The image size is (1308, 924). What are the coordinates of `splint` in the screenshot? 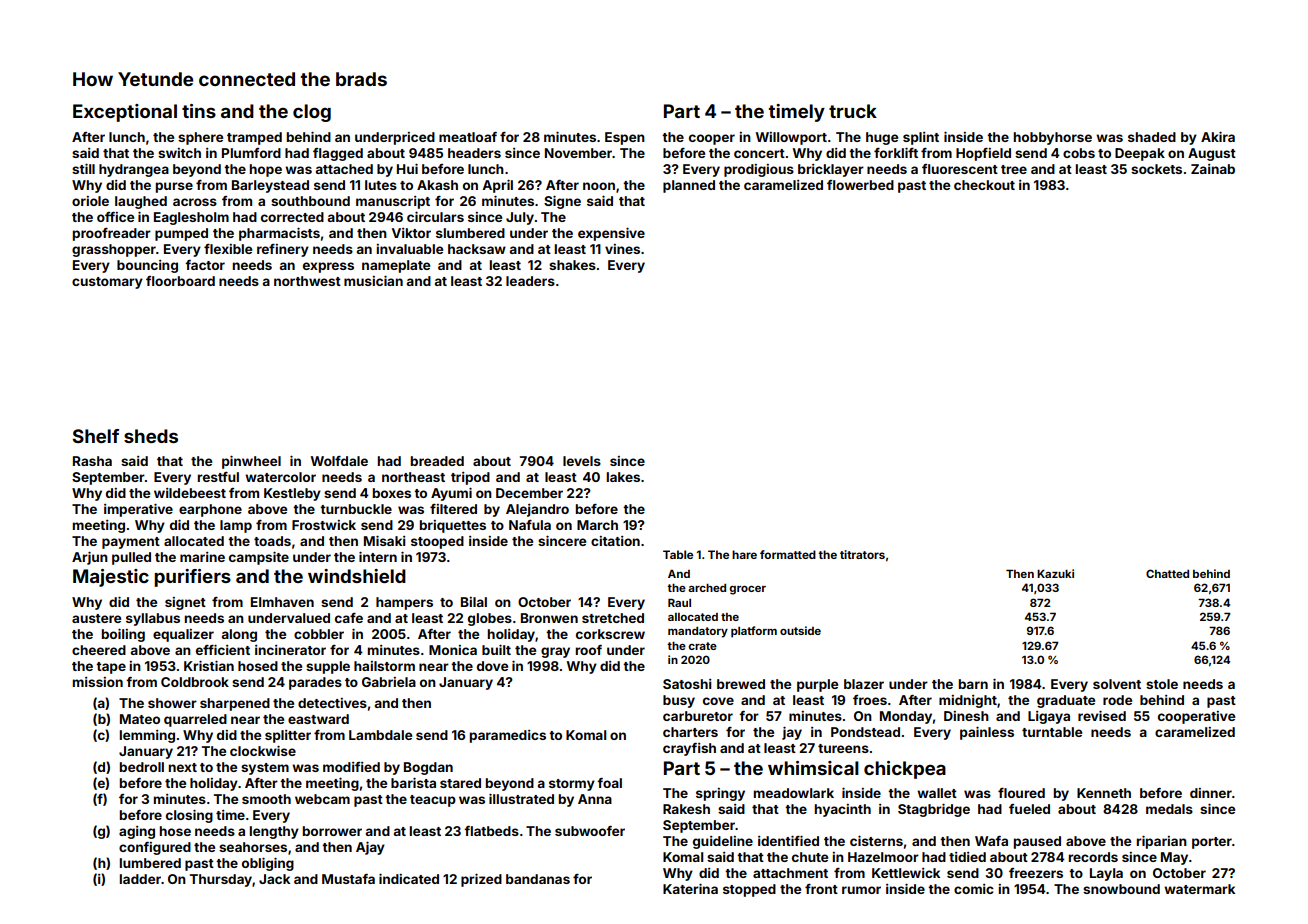 It's located at (921, 138).
